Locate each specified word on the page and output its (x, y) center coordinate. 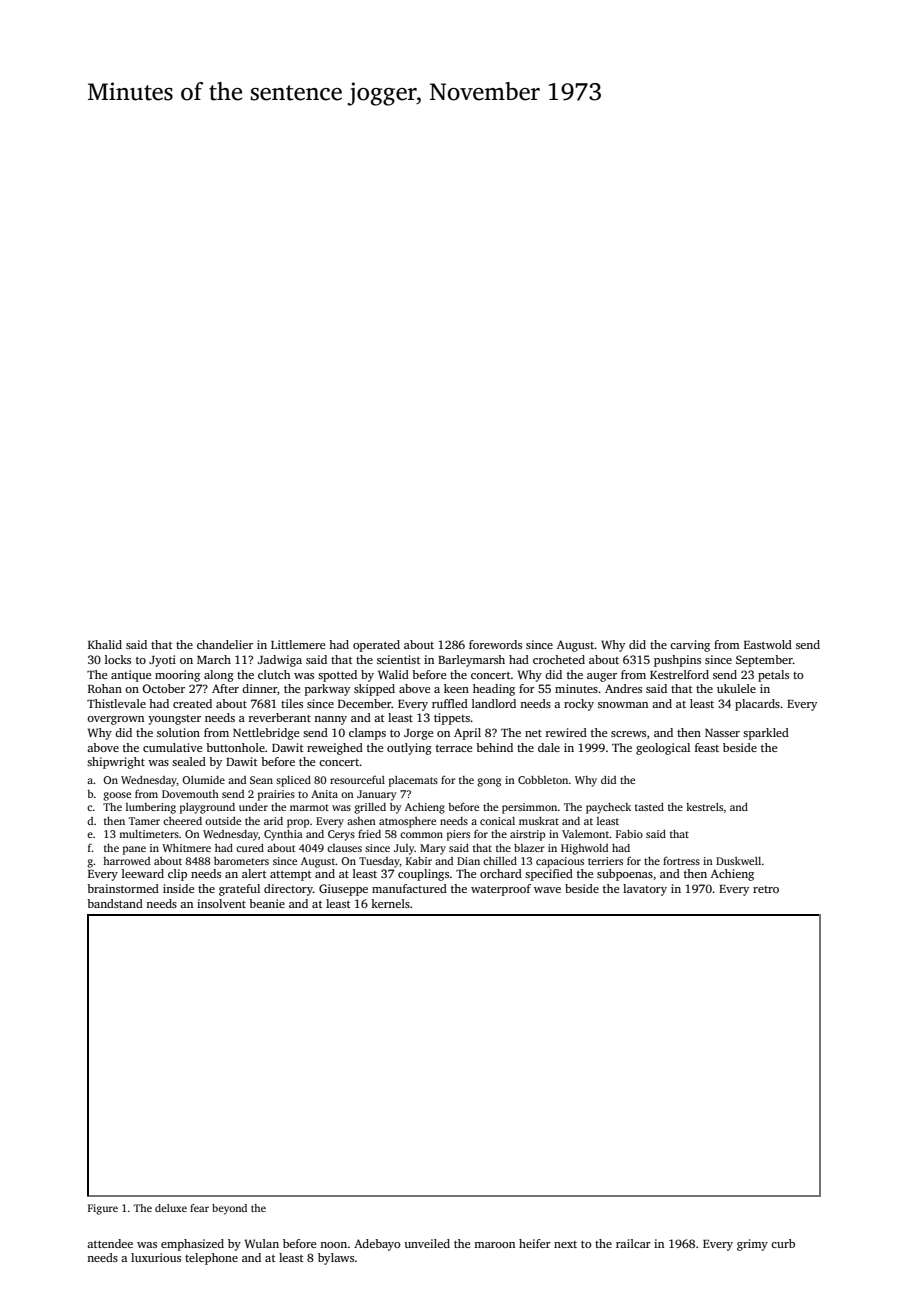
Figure (103, 1209)
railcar (633, 1243)
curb (783, 1243)
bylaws (336, 1259)
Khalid (105, 644)
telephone (211, 1259)
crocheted (559, 659)
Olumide (203, 780)
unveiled (427, 1243)
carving (690, 646)
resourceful (357, 780)
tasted (649, 807)
